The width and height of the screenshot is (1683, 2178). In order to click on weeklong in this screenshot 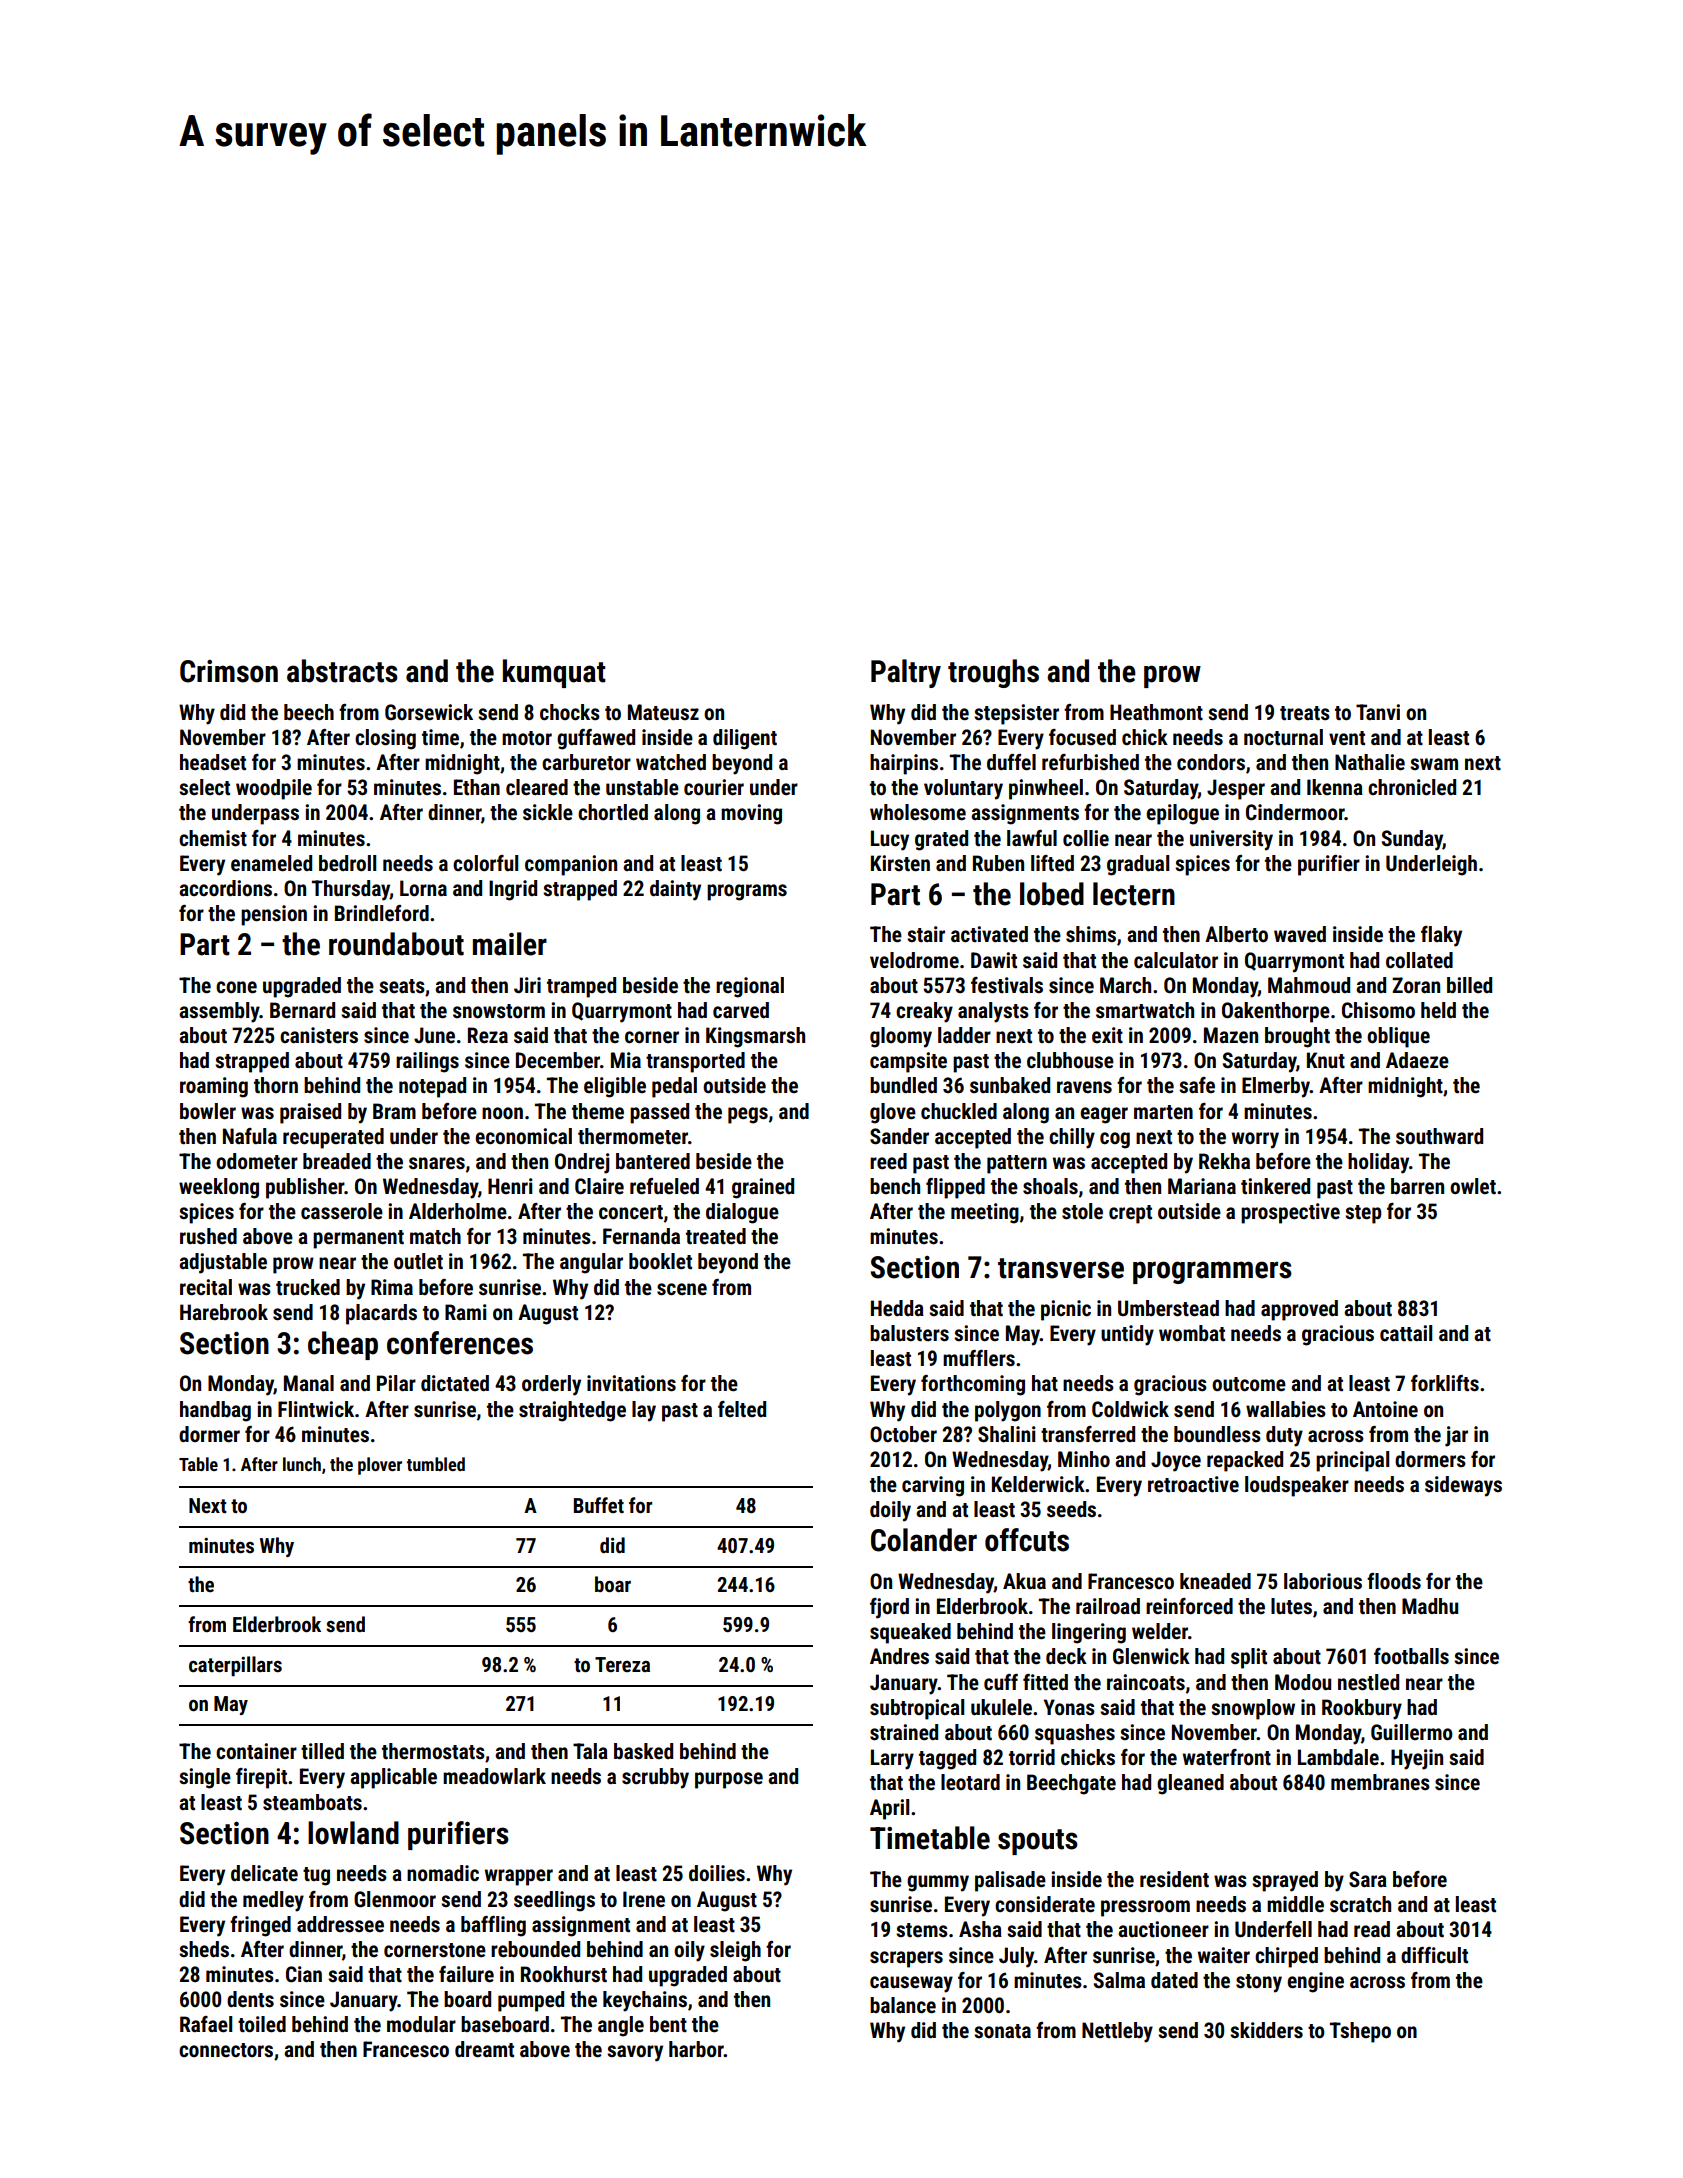, I will do `click(219, 1188)`.
